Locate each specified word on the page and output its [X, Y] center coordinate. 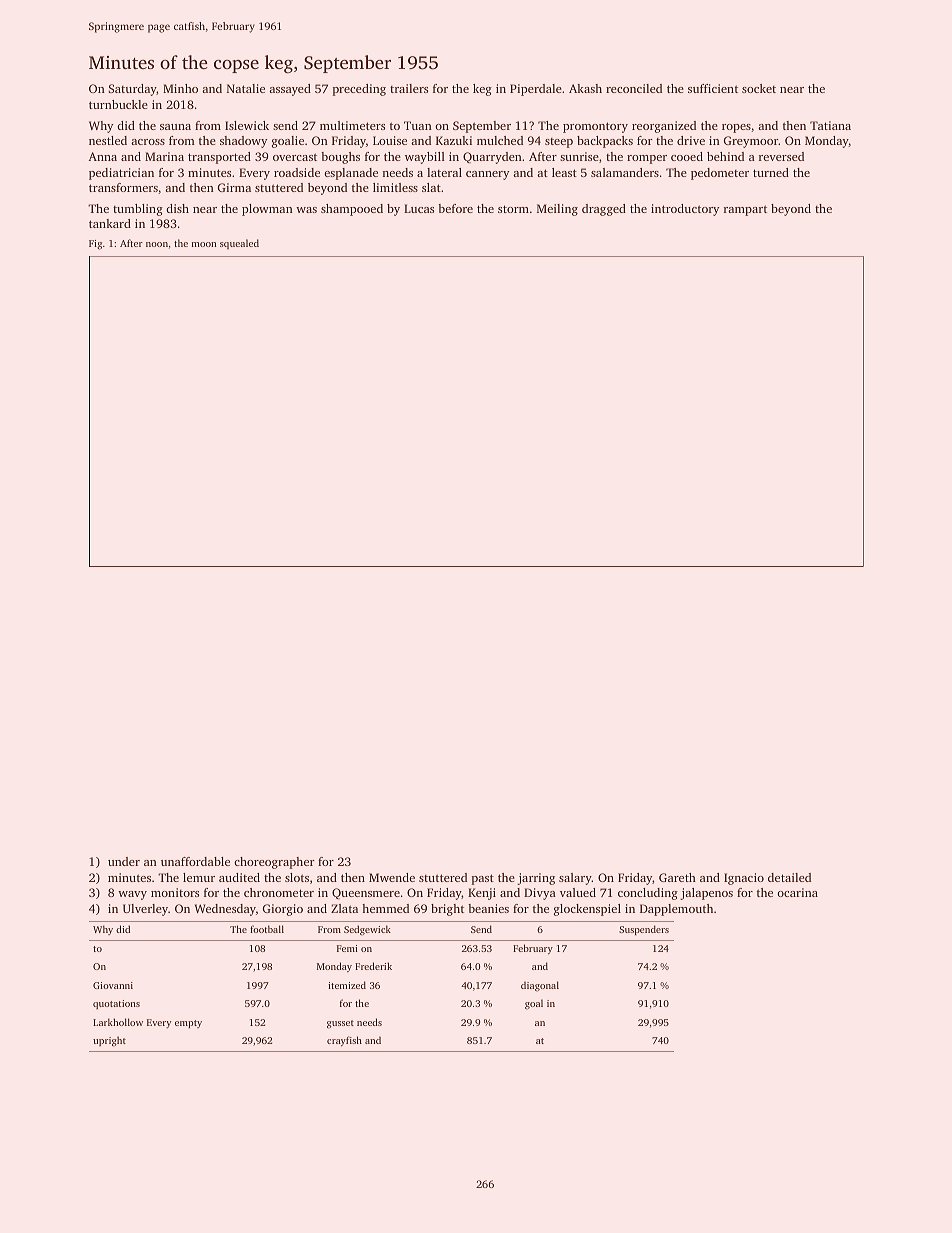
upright [109, 1041]
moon [204, 244]
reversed [781, 156]
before [455, 208]
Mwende [392, 877]
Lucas [419, 208]
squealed [239, 244]
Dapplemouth [676, 910]
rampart [745, 210]
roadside [297, 172]
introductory [685, 210]
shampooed [352, 210]
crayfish [344, 1041]
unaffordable [195, 861]
